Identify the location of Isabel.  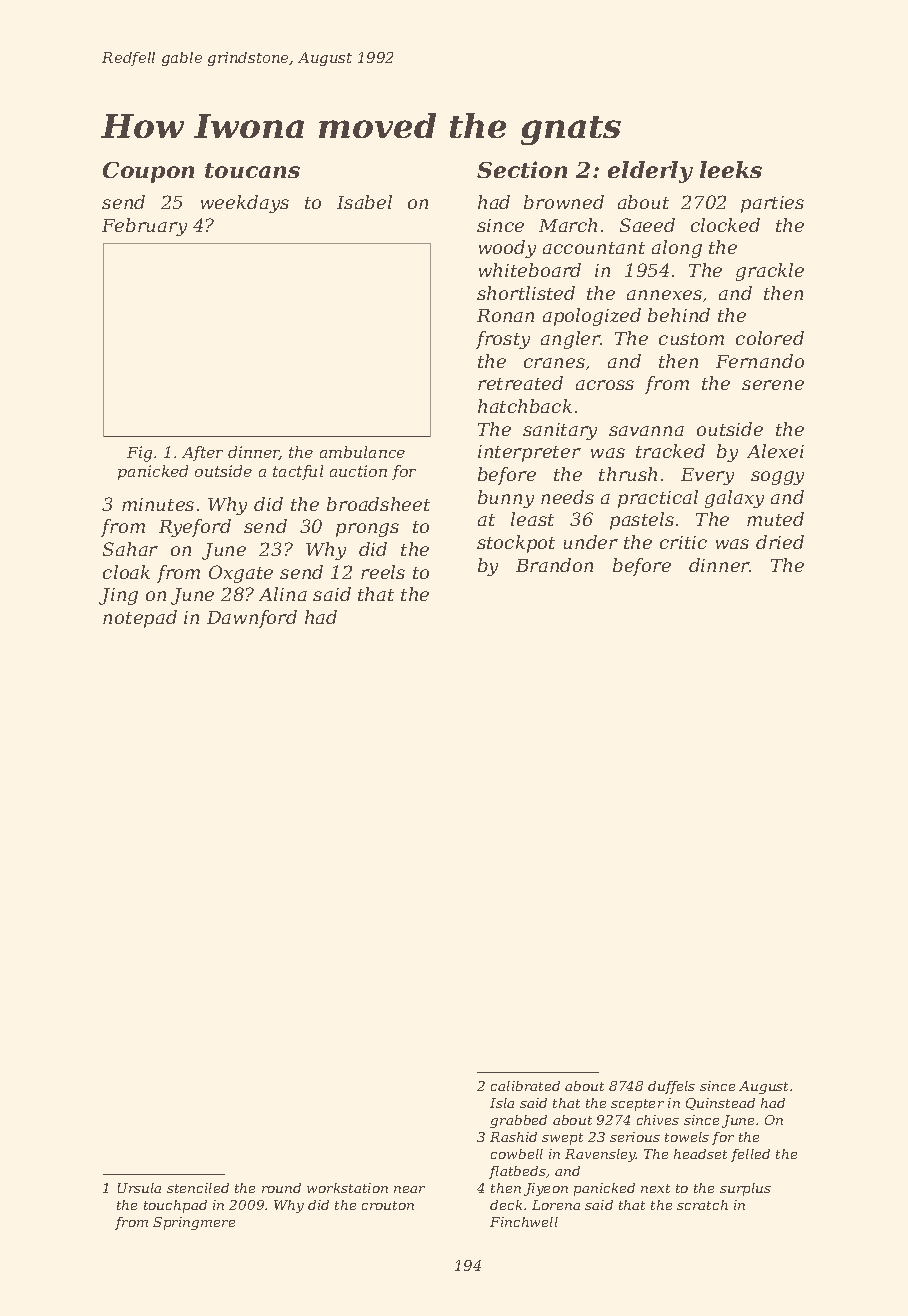
(364, 202).
